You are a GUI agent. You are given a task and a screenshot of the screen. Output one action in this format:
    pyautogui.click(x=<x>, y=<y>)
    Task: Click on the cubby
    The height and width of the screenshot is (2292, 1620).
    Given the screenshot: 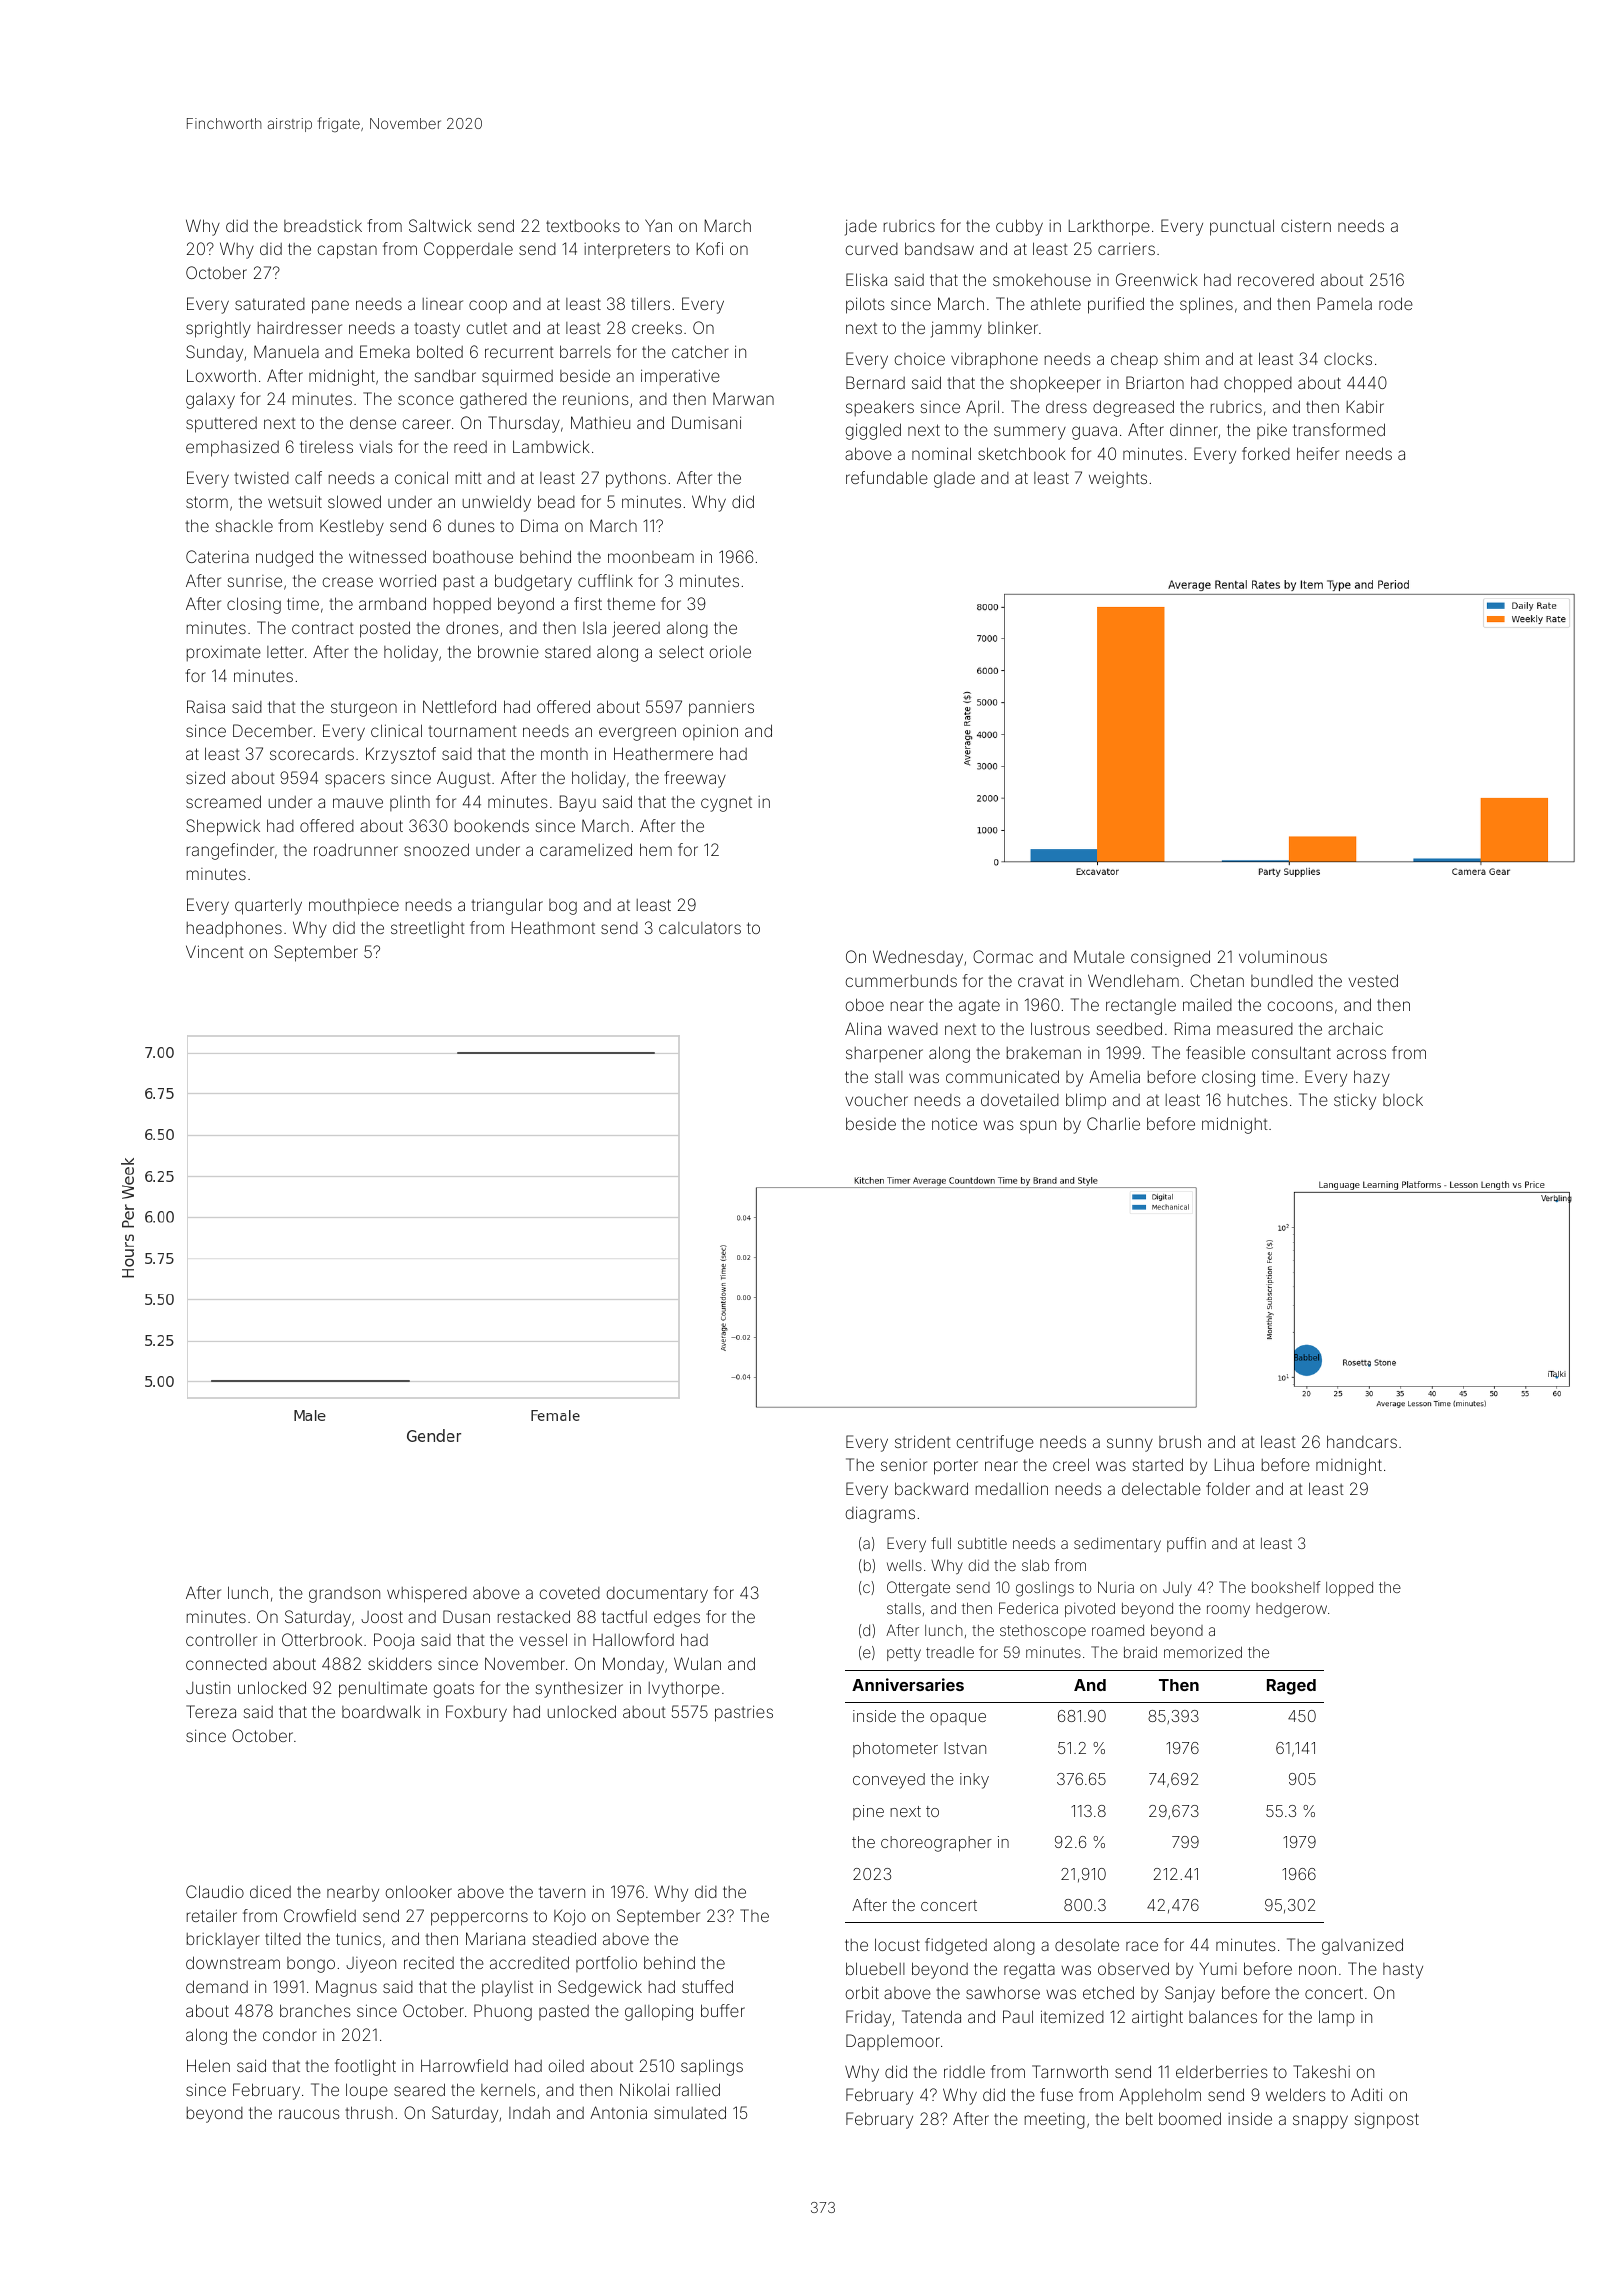 What is the action you would take?
    pyautogui.click(x=1019, y=227)
